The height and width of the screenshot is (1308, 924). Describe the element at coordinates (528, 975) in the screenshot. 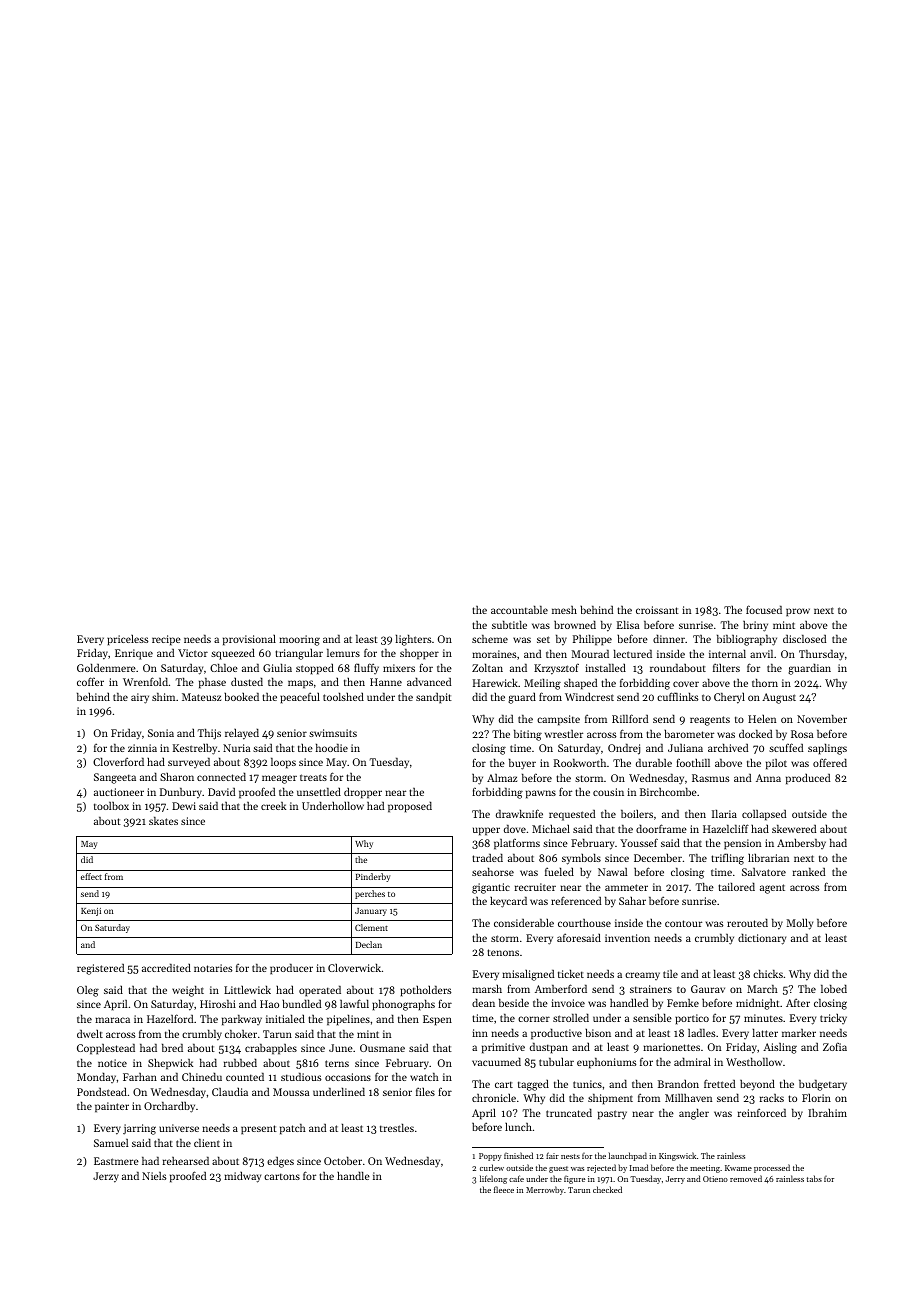

I see `misaligned` at that location.
